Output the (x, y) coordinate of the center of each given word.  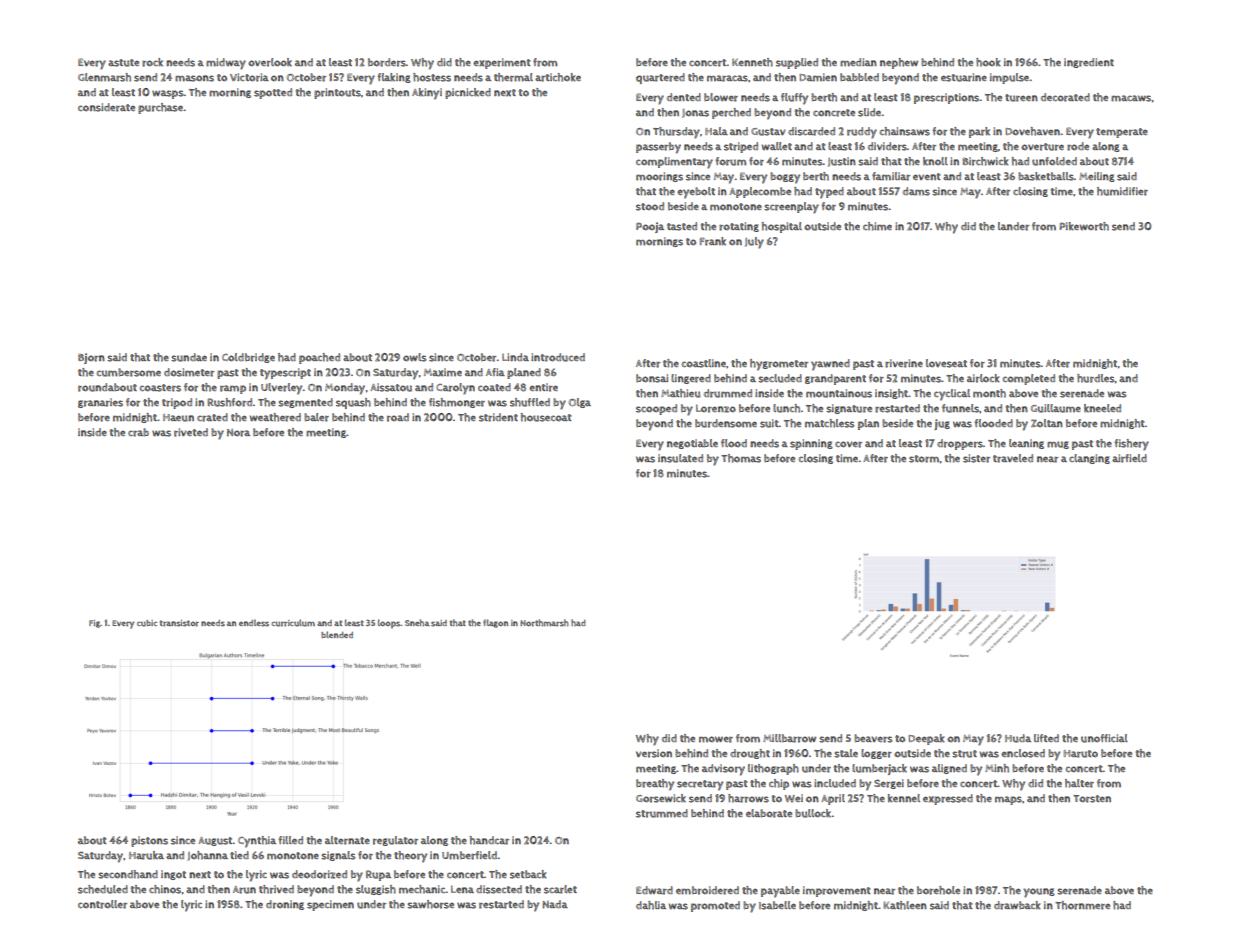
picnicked (468, 93)
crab (138, 432)
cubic (147, 623)
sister (976, 458)
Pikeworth (1084, 226)
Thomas (741, 458)
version (654, 753)
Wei (794, 798)
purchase (160, 108)
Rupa (378, 875)
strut (964, 754)
